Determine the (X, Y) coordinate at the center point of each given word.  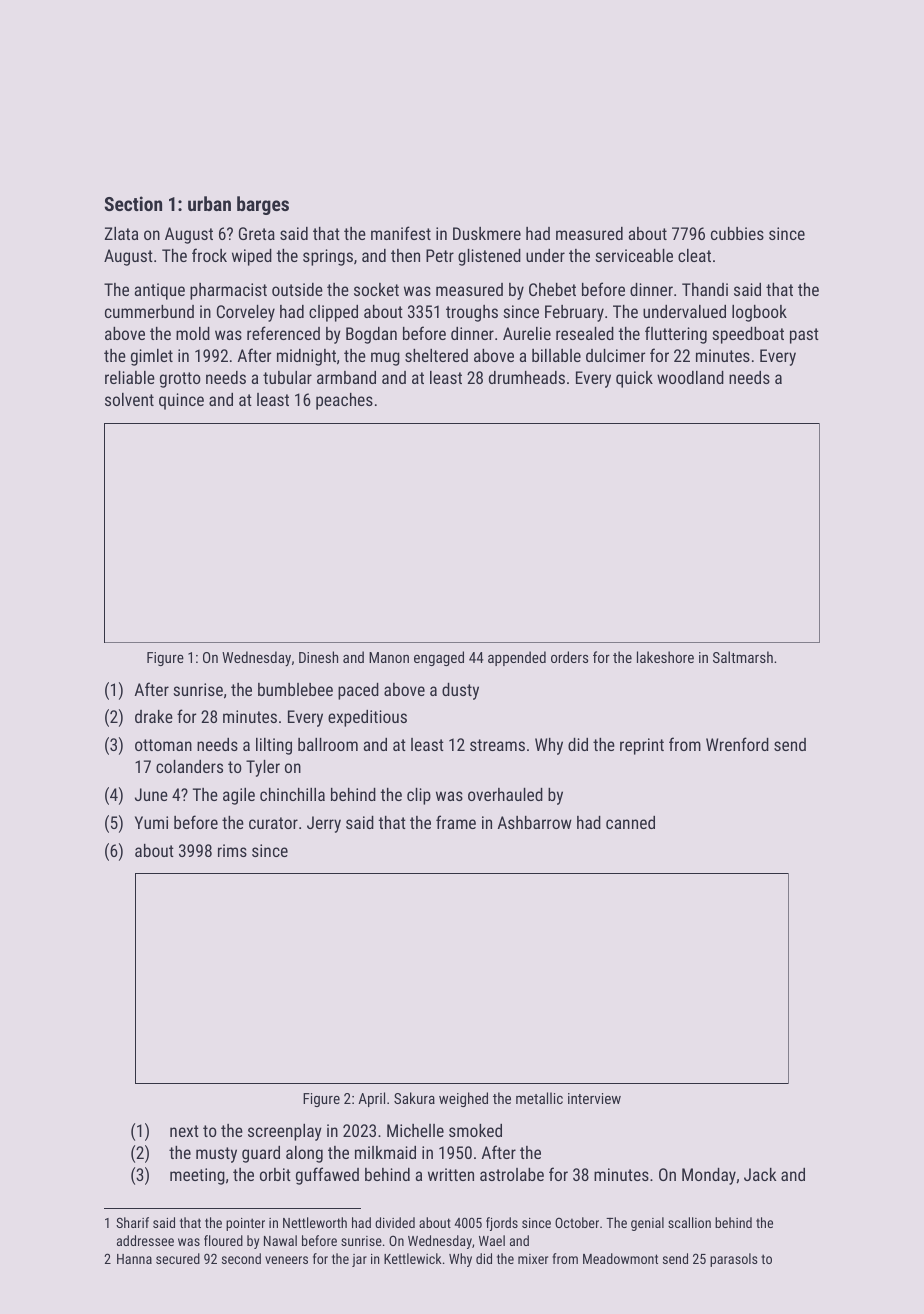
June (151, 794)
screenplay (285, 1132)
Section (133, 203)
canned (630, 822)
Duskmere (487, 233)
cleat (694, 255)
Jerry (324, 824)
